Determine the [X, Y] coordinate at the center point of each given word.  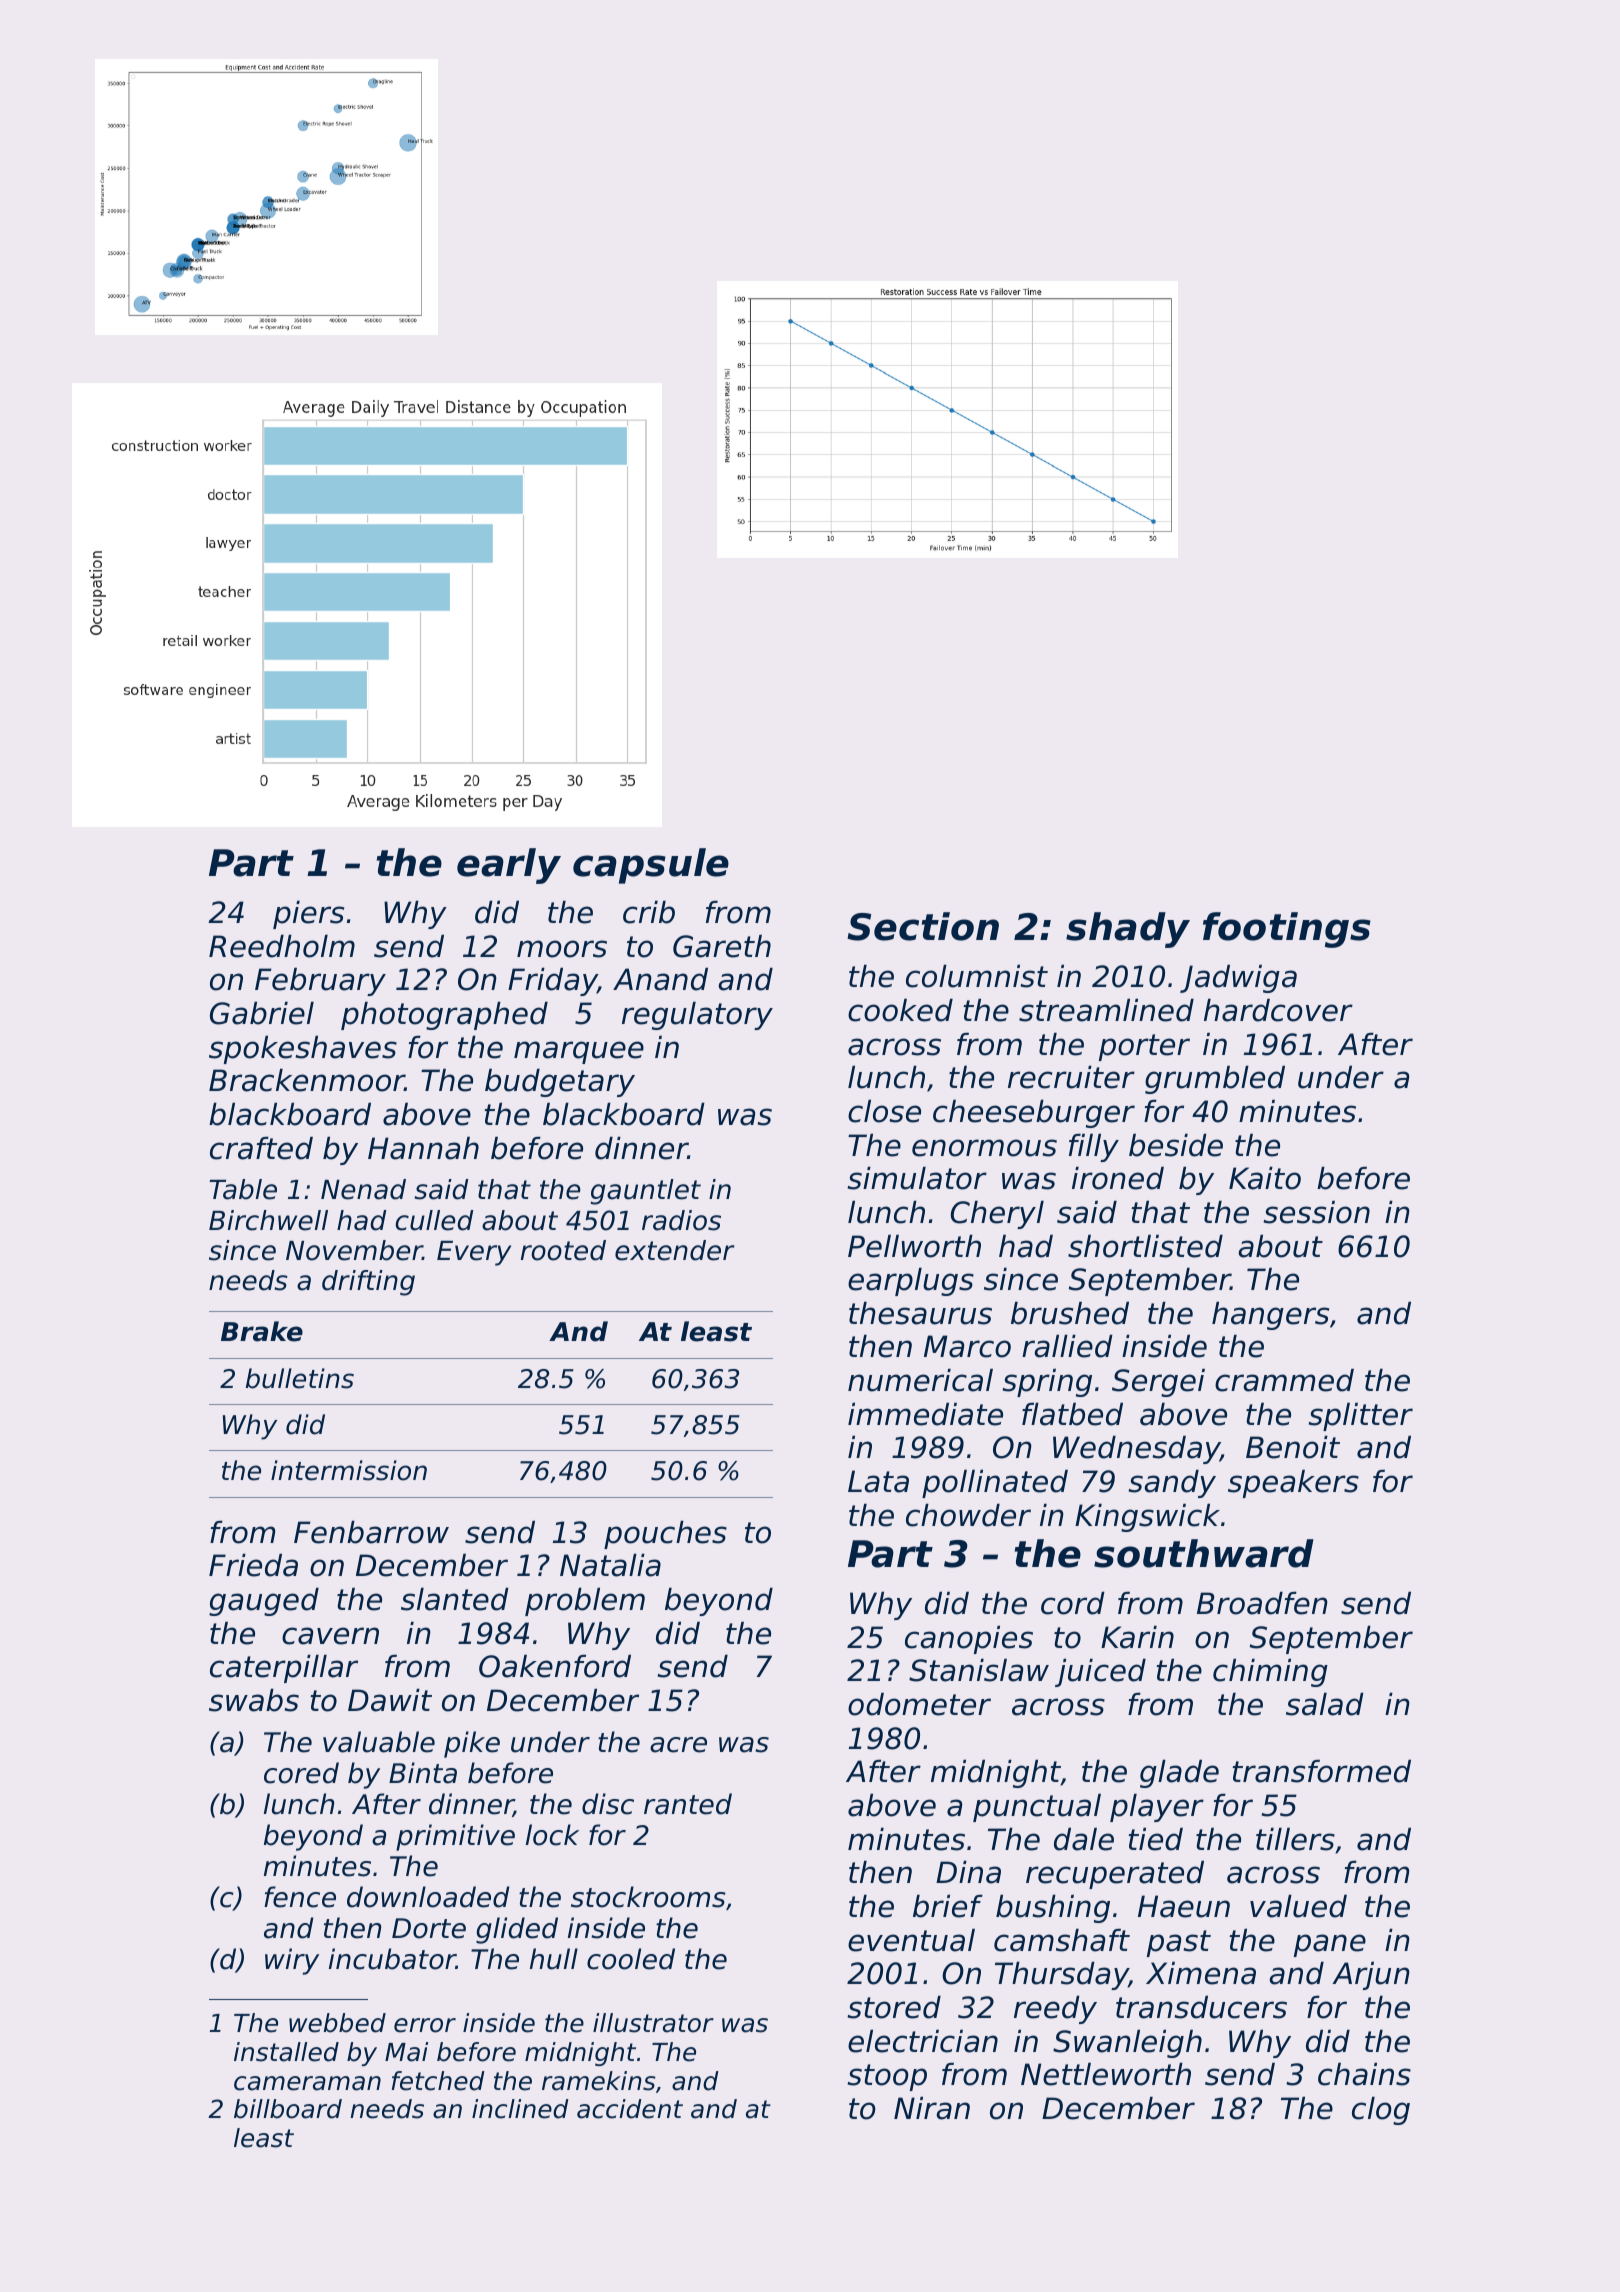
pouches [665, 1535]
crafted [261, 1148]
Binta [423, 1773]
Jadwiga [1238, 979]
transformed [1321, 1771]
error [425, 2025]
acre [678, 1745]
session [1316, 1212]
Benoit [1293, 1447]
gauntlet [645, 1192]
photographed [444, 1016]
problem [585, 1602]
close [884, 1111]
